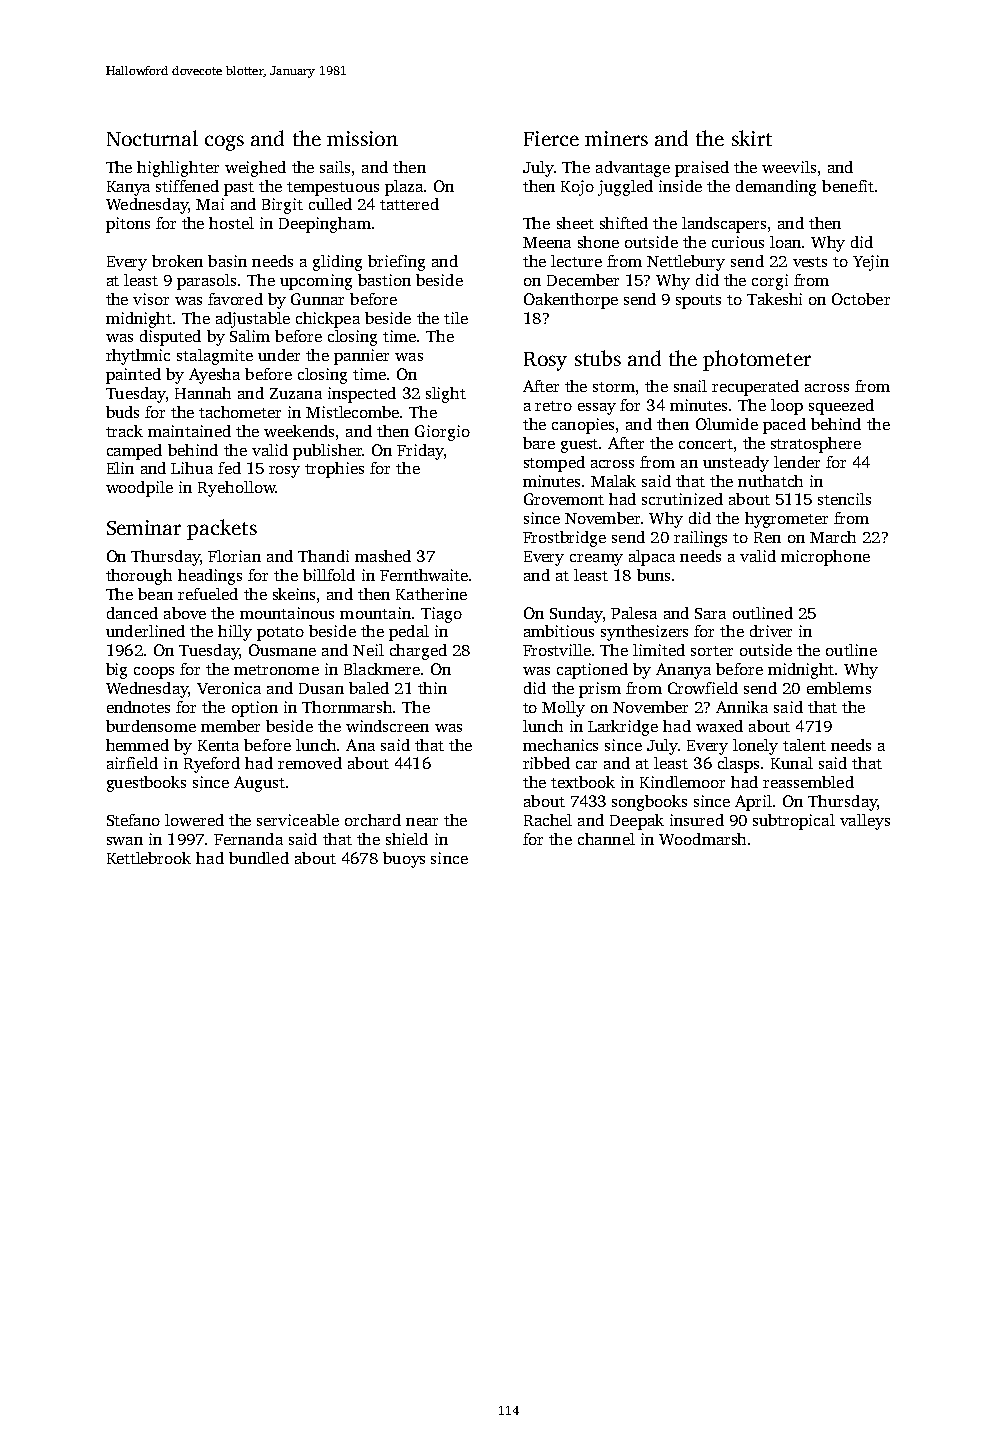 This screenshot has width=996, height=1442. What do you see at coordinates (144, 527) in the screenshot?
I see `Seminar` at bounding box center [144, 527].
